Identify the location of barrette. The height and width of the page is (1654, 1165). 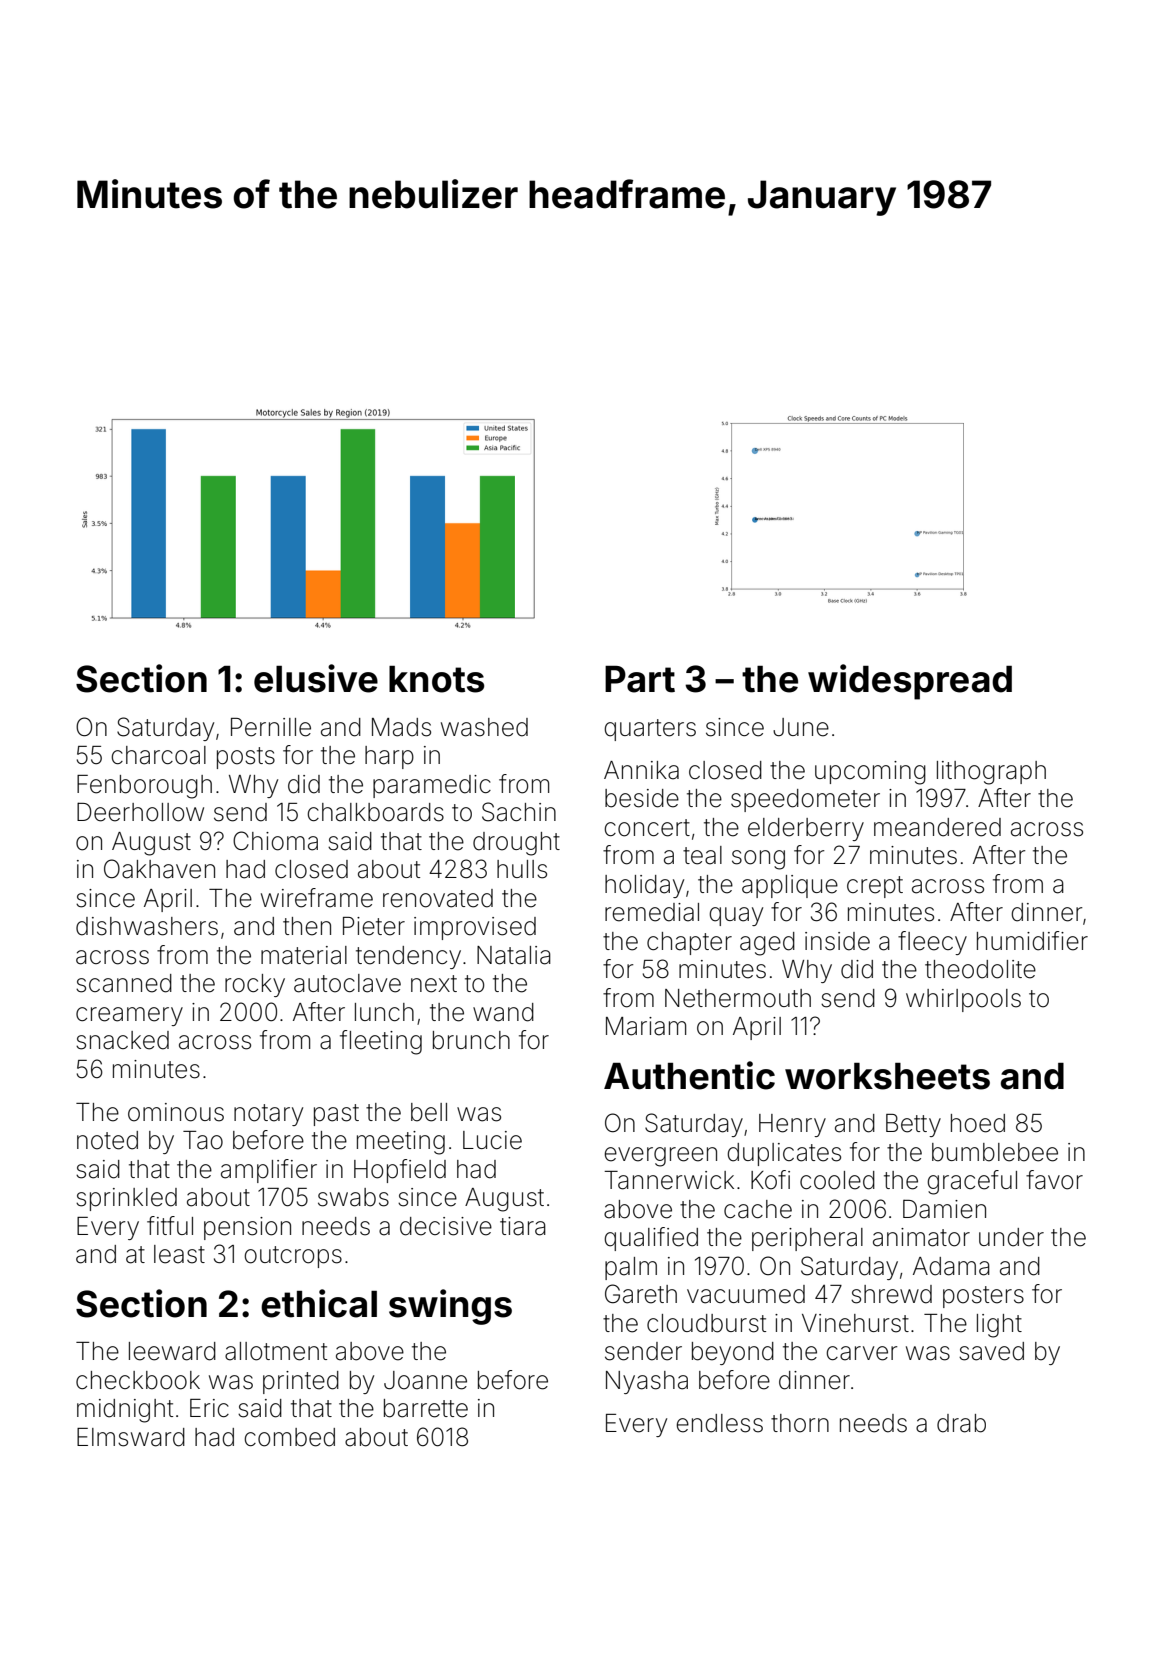
(426, 1408).
